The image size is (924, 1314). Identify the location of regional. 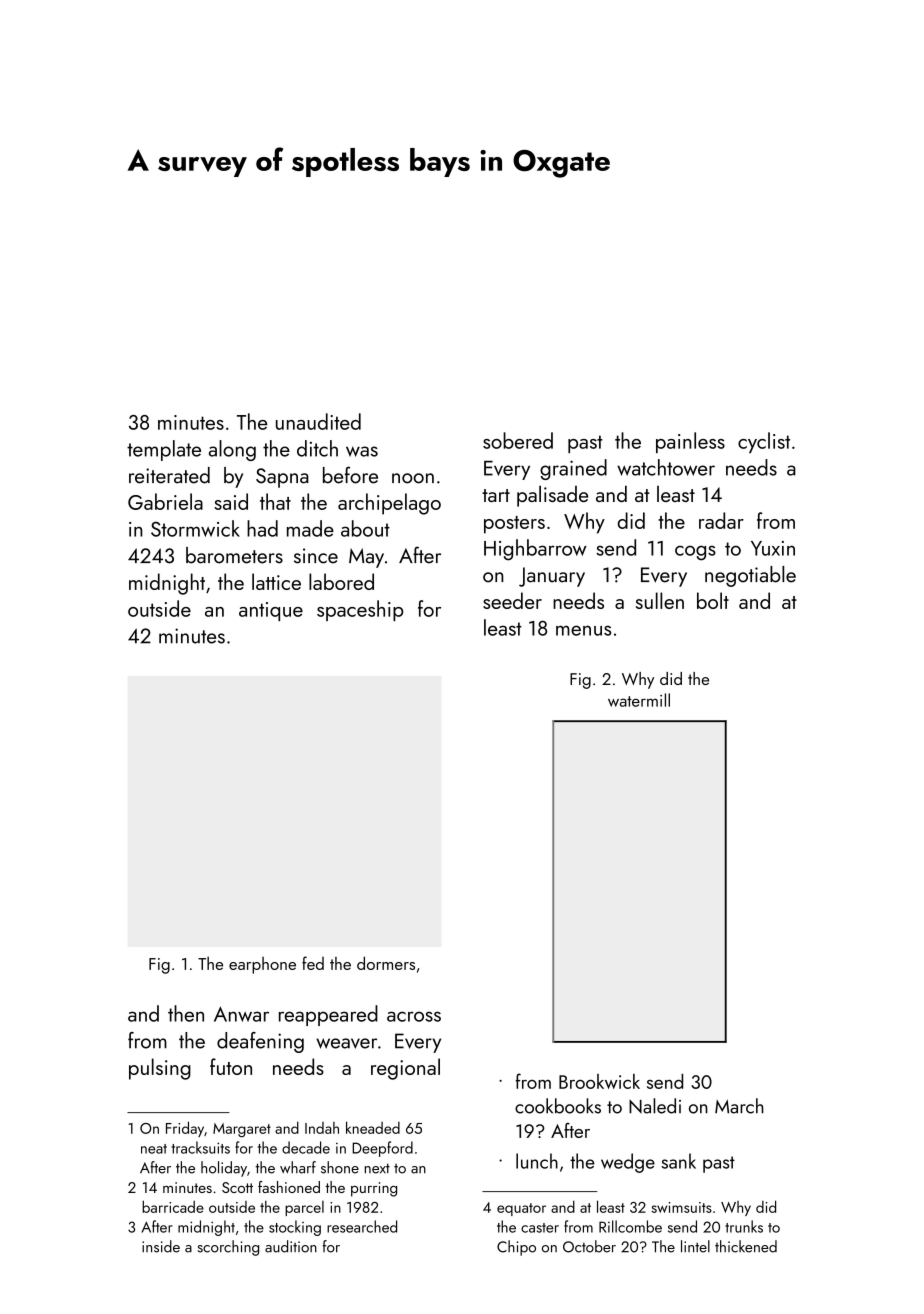
(405, 1069).
